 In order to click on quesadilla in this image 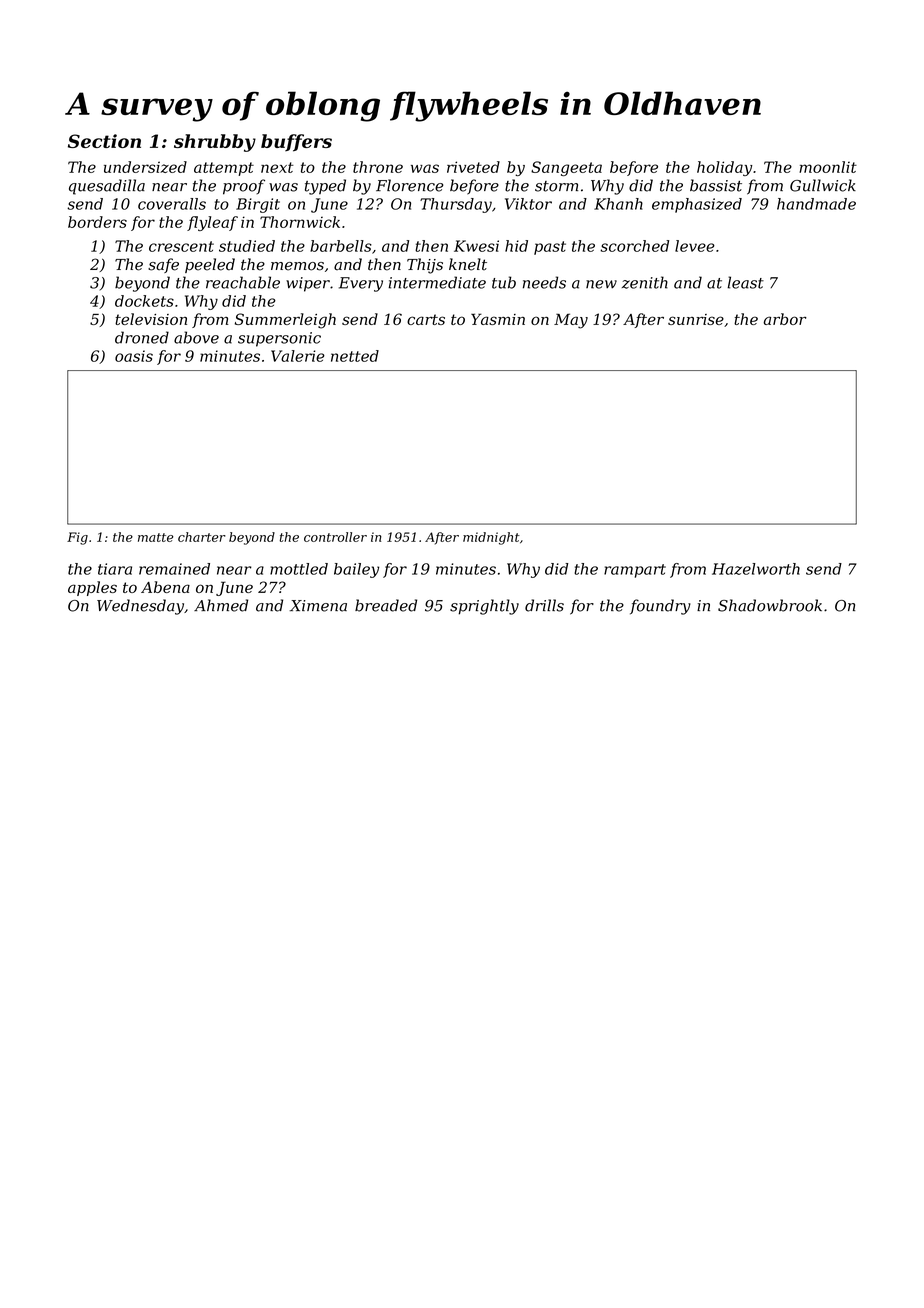, I will do `click(107, 187)`.
